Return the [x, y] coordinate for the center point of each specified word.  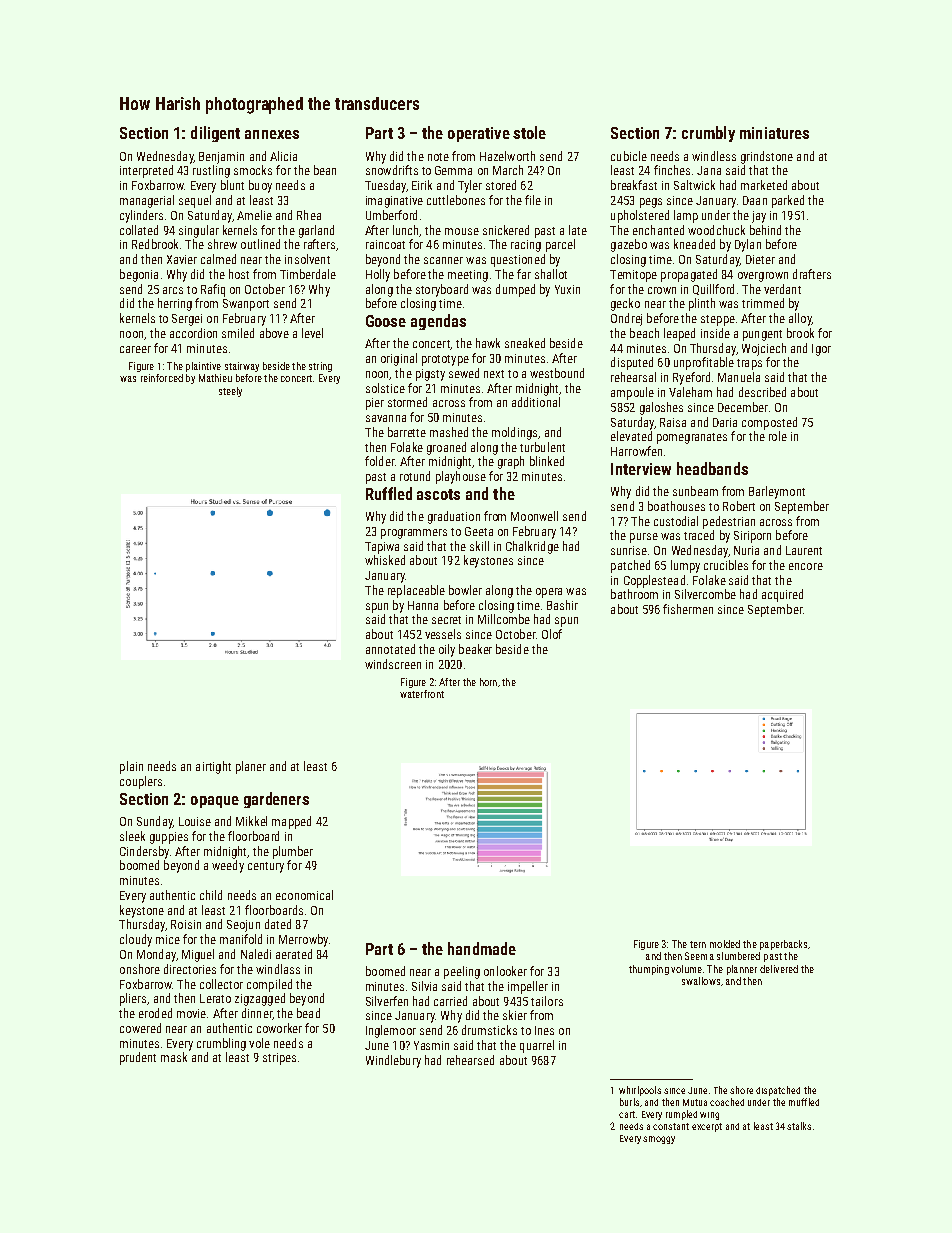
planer [251, 767]
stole [529, 132]
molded [725, 944]
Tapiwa [382, 548]
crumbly [708, 134]
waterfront [422, 694]
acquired [782, 595]
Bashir [562, 605]
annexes [272, 134]
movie [191, 1013]
